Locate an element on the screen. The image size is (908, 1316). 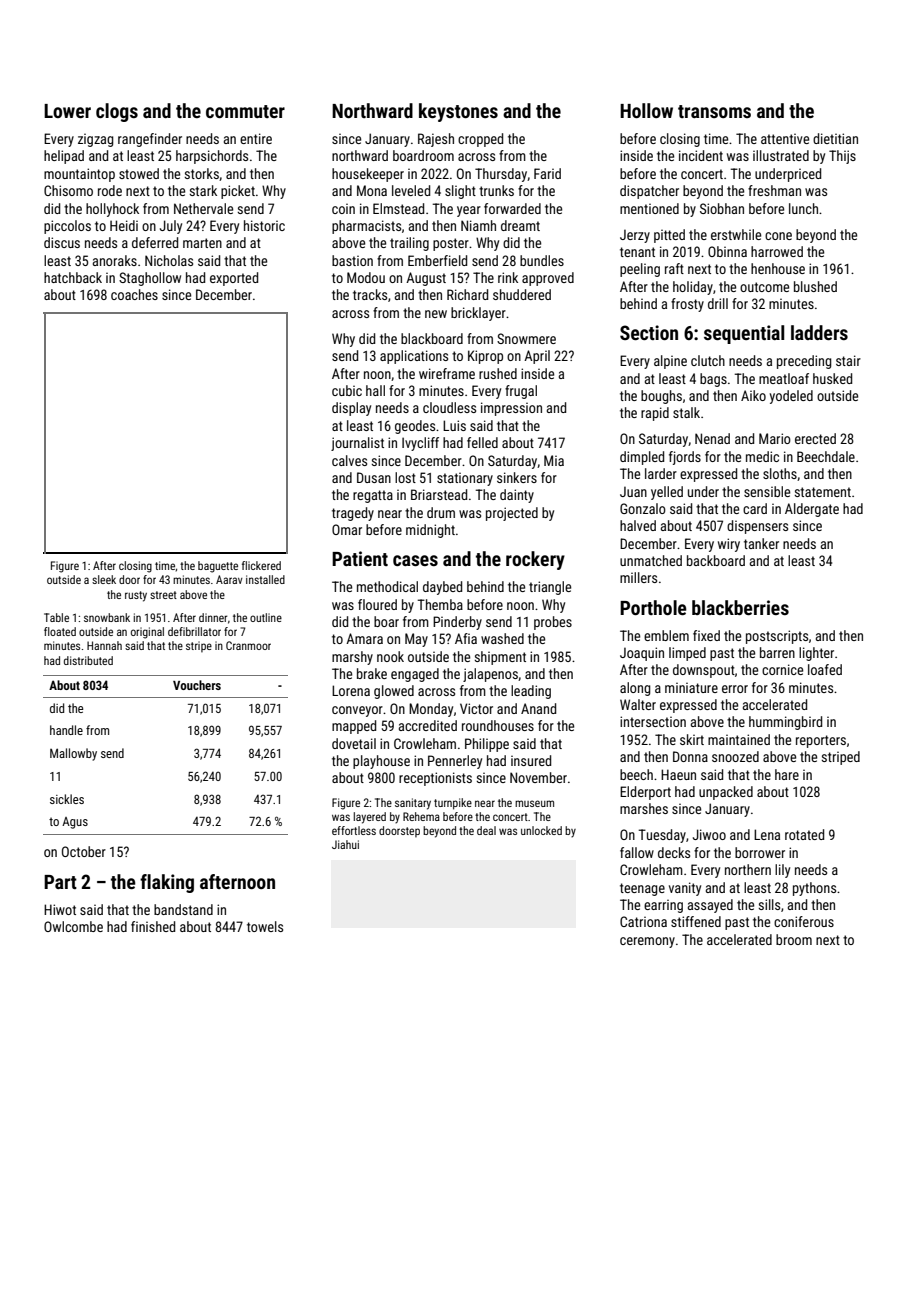
street is located at coordinates (163, 595).
